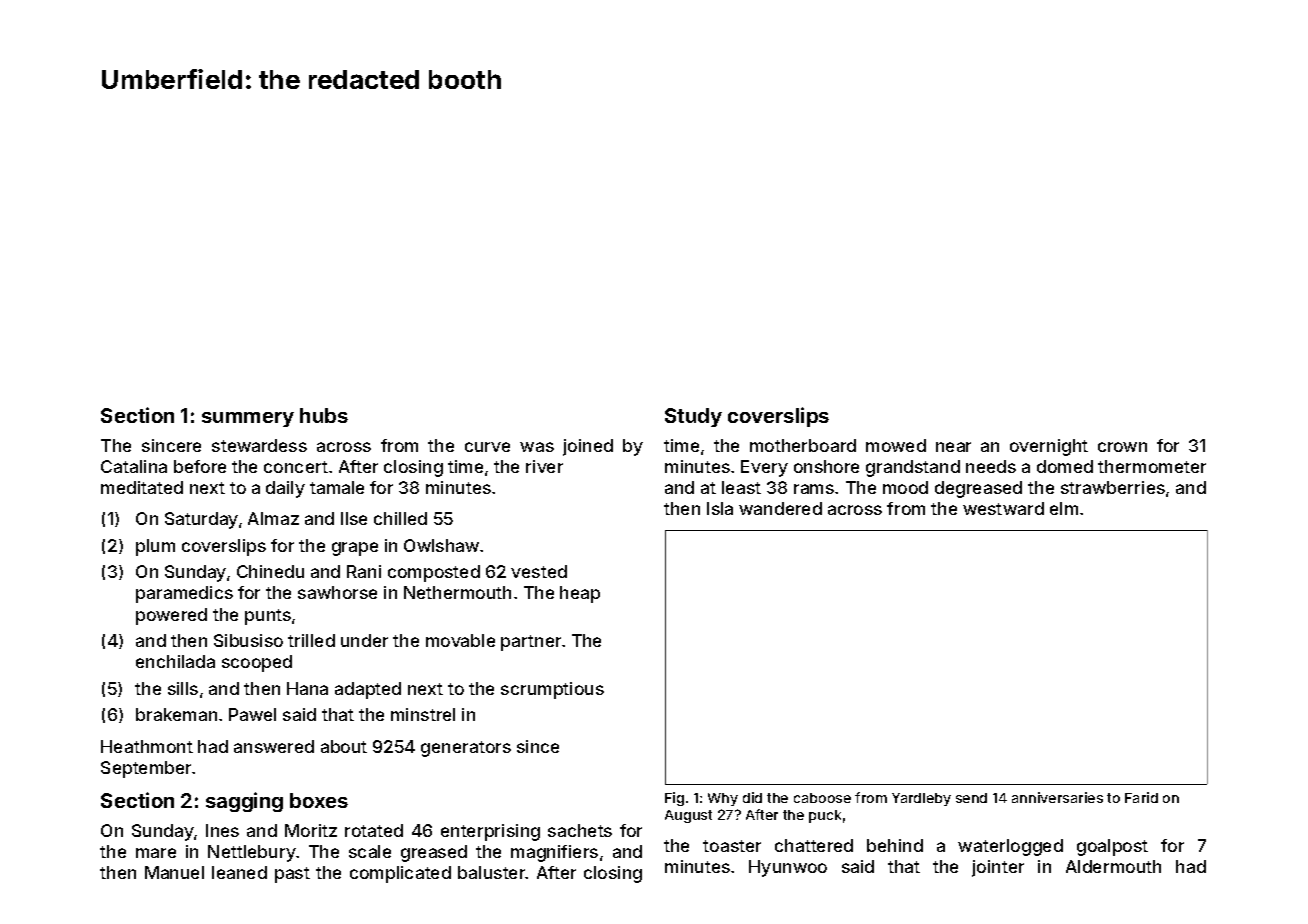 The image size is (1308, 924). Describe the element at coordinates (1049, 447) in the page. I see `overnight` at that location.
